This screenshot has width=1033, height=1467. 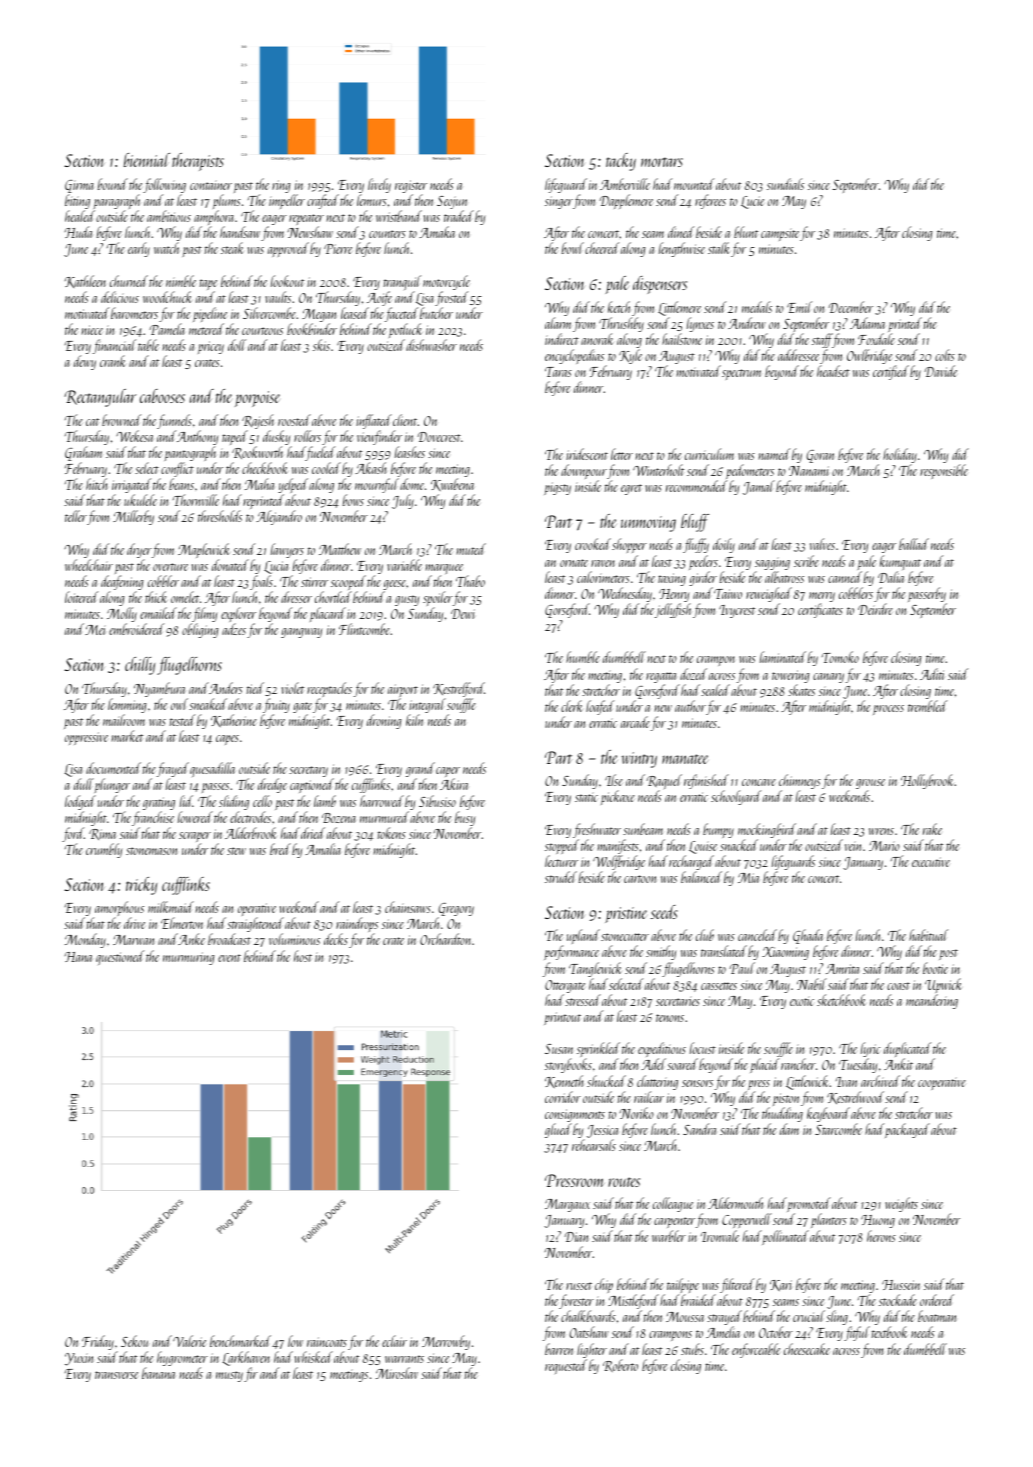 What do you see at coordinates (662, 162) in the screenshot?
I see `mortars` at bounding box center [662, 162].
